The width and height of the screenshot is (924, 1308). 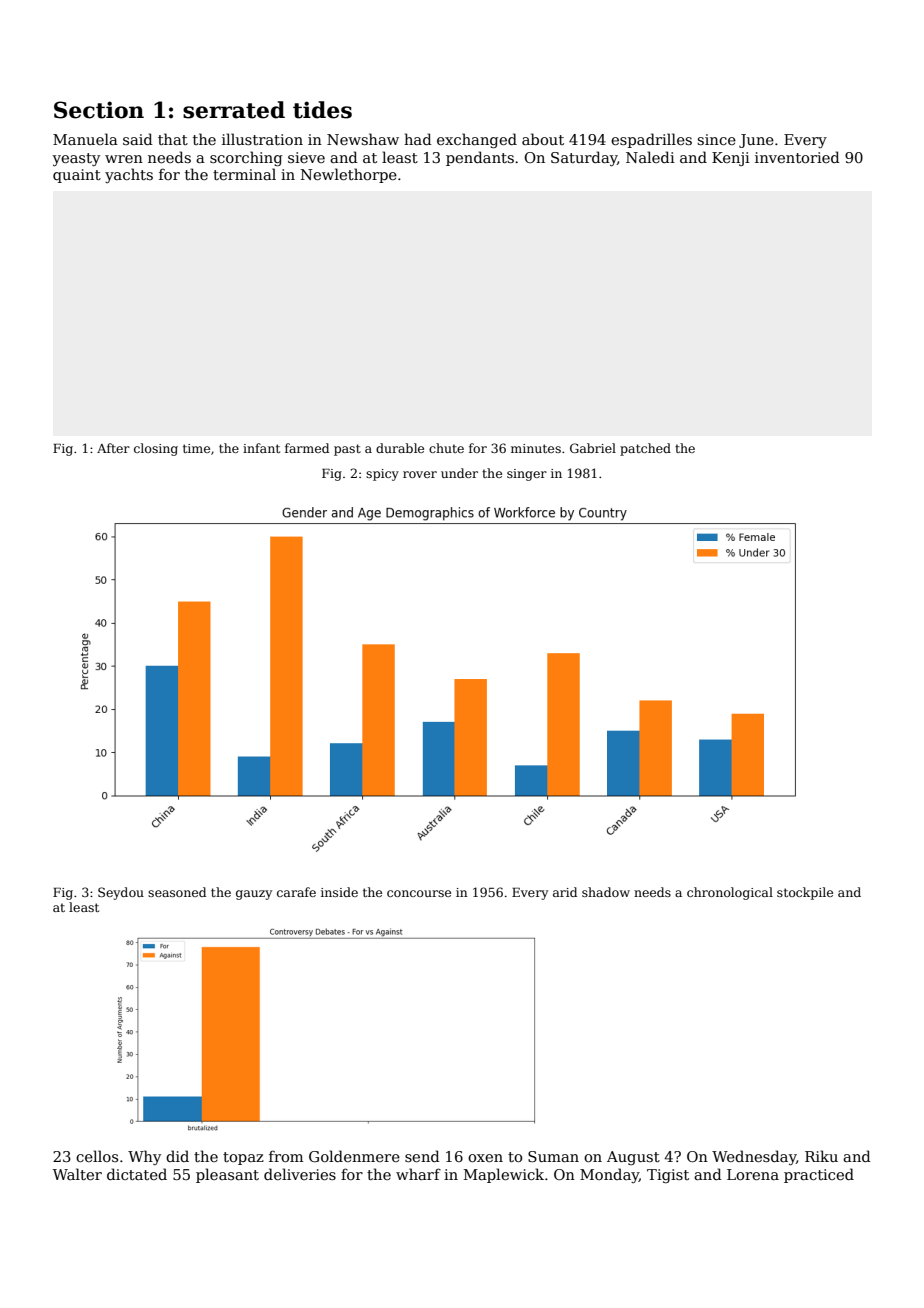 What do you see at coordinates (645, 449) in the screenshot?
I see `patched` at bounding box center [645, 449].
